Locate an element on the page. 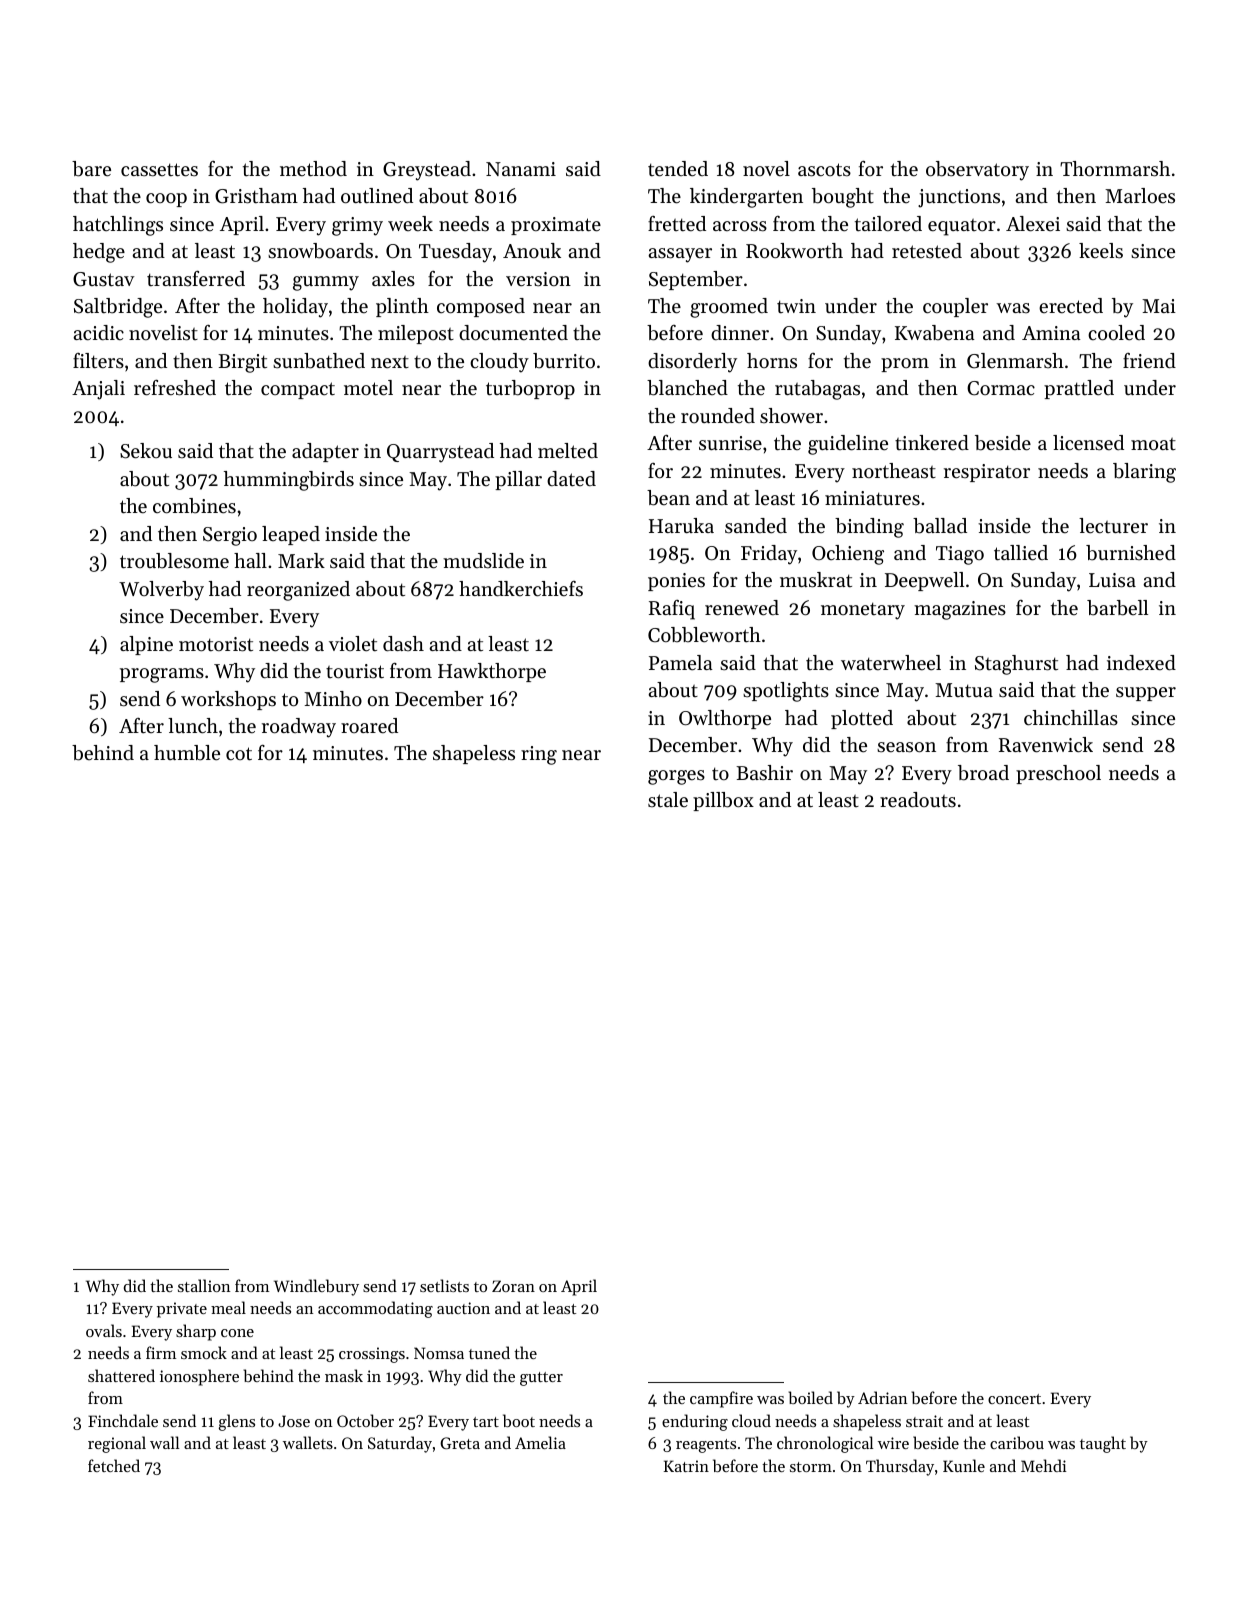 The width and height of the page is (1249, 1616). Zoran is located at coordinates (513, 1286).
